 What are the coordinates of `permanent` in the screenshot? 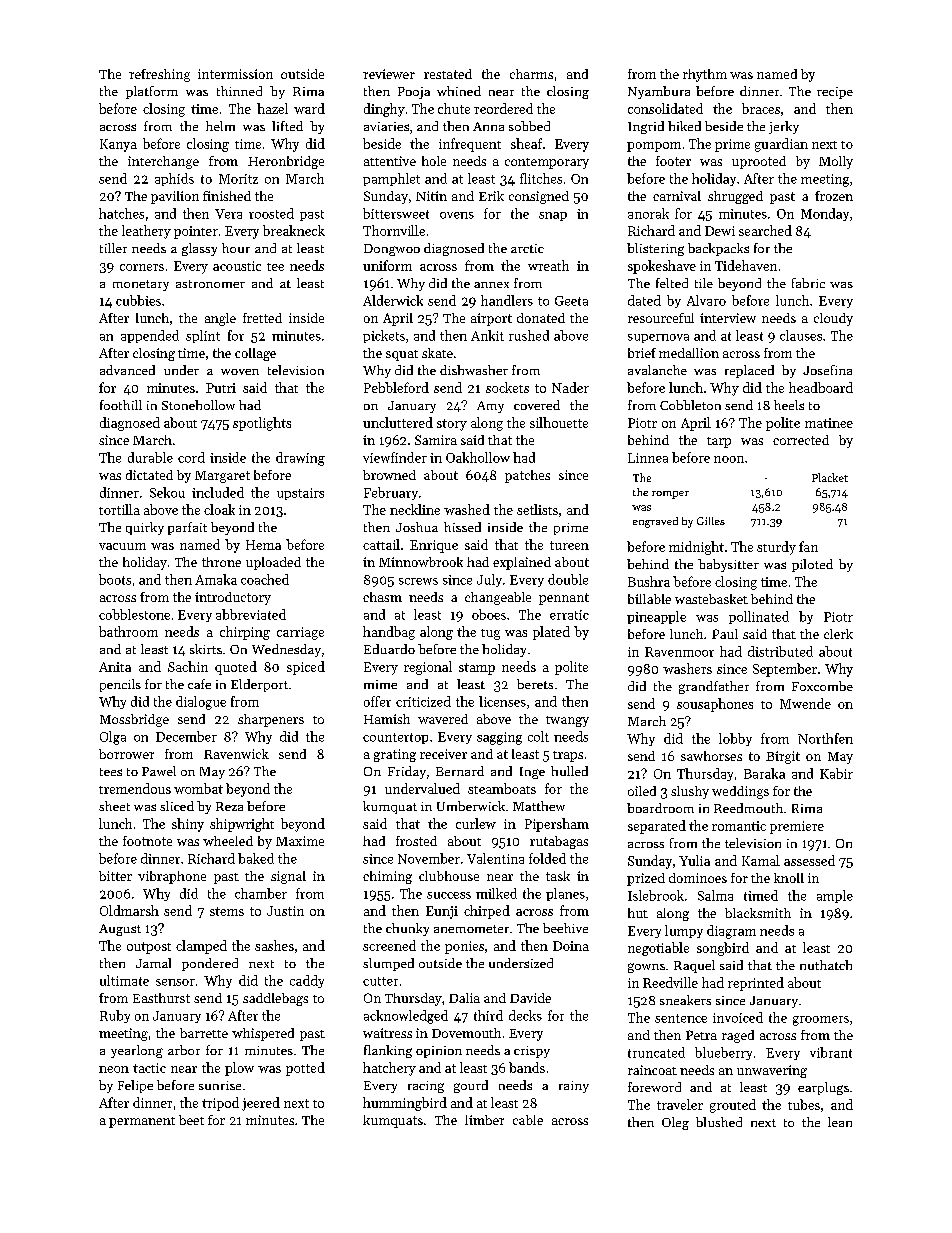 It's located at (142, 1122).
